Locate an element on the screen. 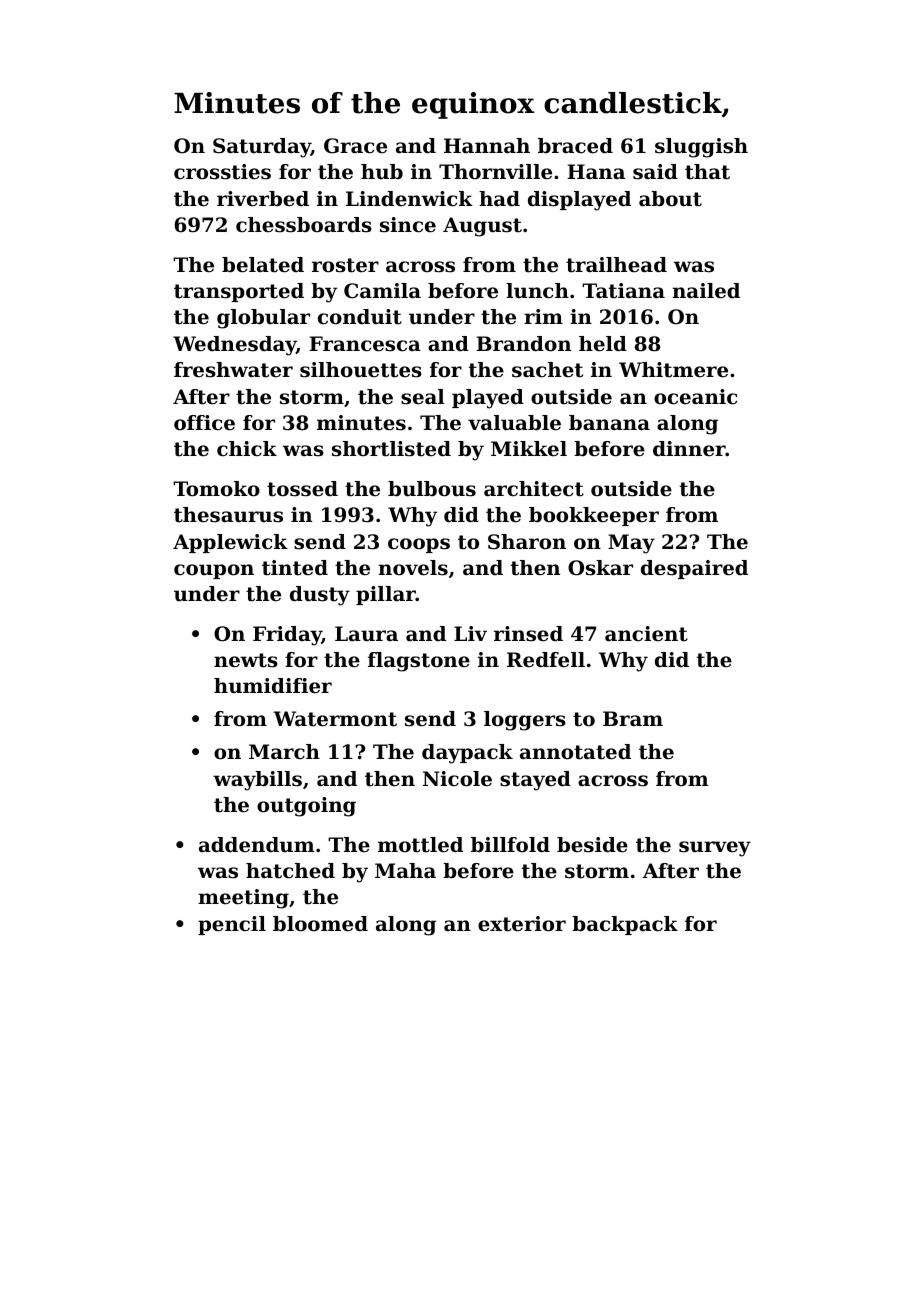 The width and height of the screenshot is (924, 1311). flagstone is located at coordinates (419, 662).
